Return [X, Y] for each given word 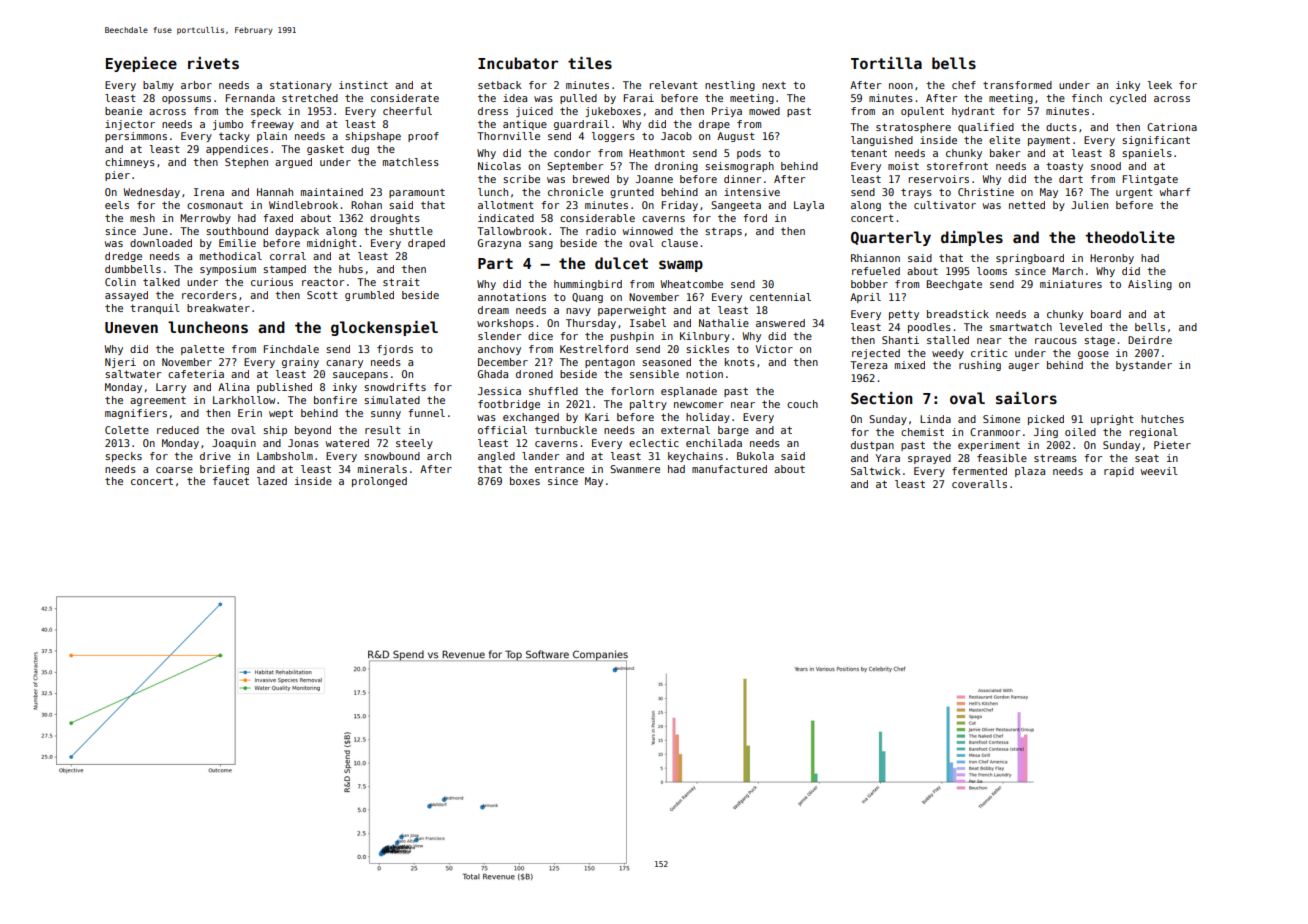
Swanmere [635, 469]
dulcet [621, 263]
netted [1027, 205]
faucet [231, 481]
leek [1160, 85]
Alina [233, 387]
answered [780, 323]
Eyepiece [141, 64]
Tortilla [886, 63]
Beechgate [954, 285]
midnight [332, 244]
